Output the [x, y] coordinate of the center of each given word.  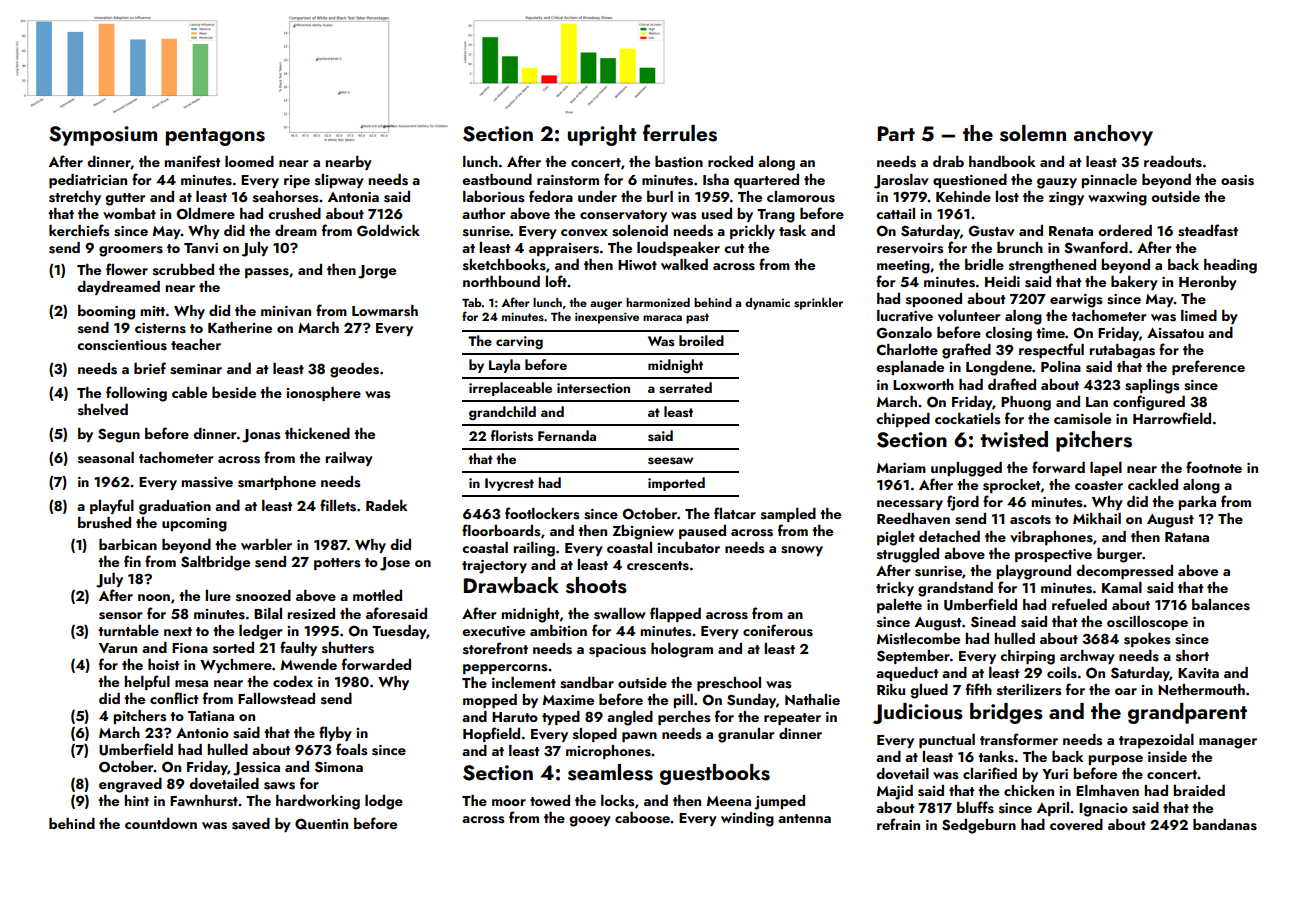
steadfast [1208, 230]
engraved [130, 785]
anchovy [1113, 135]
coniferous [778, 630]
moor [509, 802]
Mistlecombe [918, 639]
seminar [196, 369]
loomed [249, 161]
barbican [128, 544]
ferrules [680, 133]
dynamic [767, 304]
